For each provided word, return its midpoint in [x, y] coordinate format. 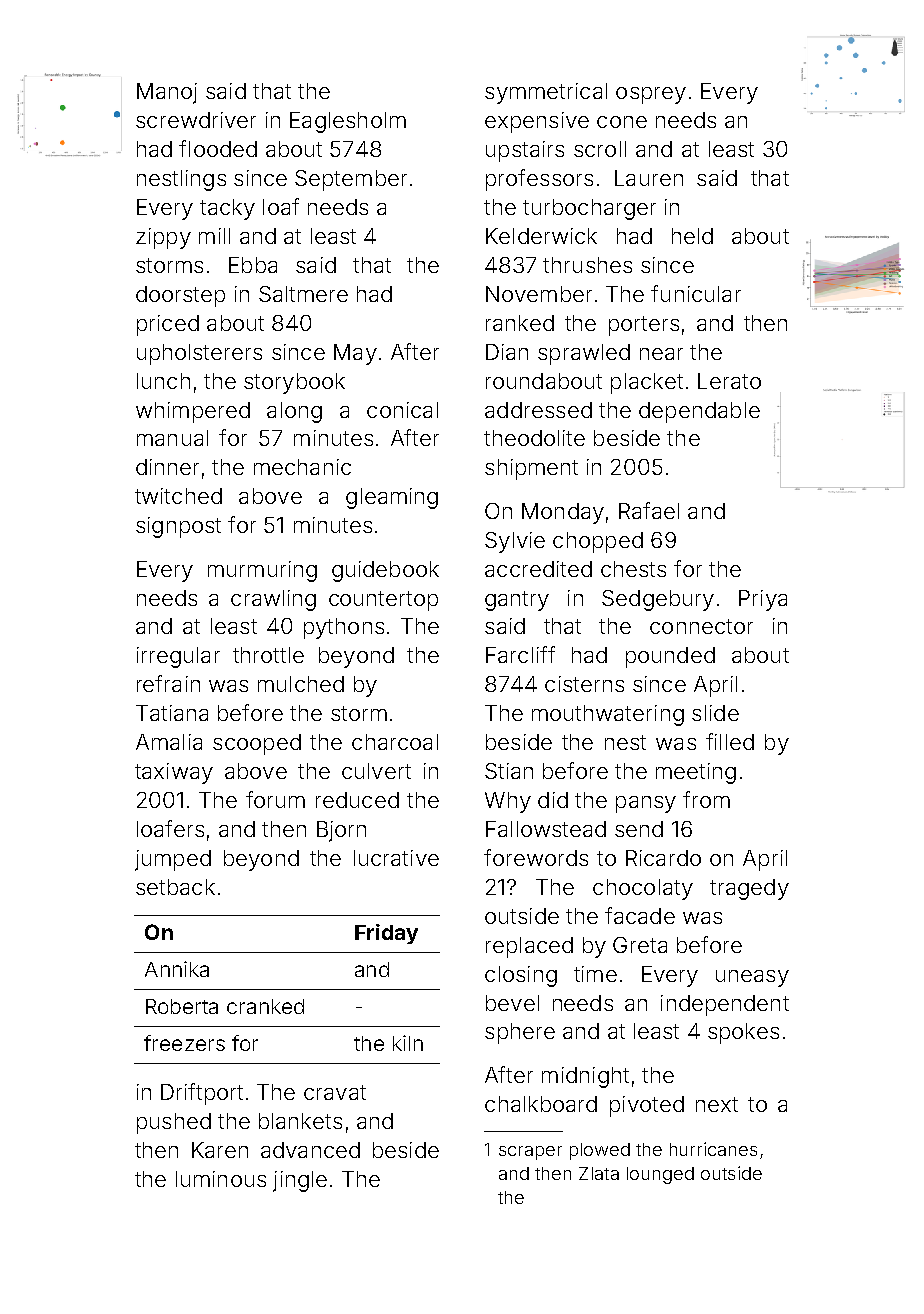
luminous [221, 1179]
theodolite [534, 438]
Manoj [167, 93]
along [294, 412]
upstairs [525, 151]
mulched [301, 684]
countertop [383, 601]
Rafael [649, 510]
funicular [696, 293]
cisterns [584, 684]
